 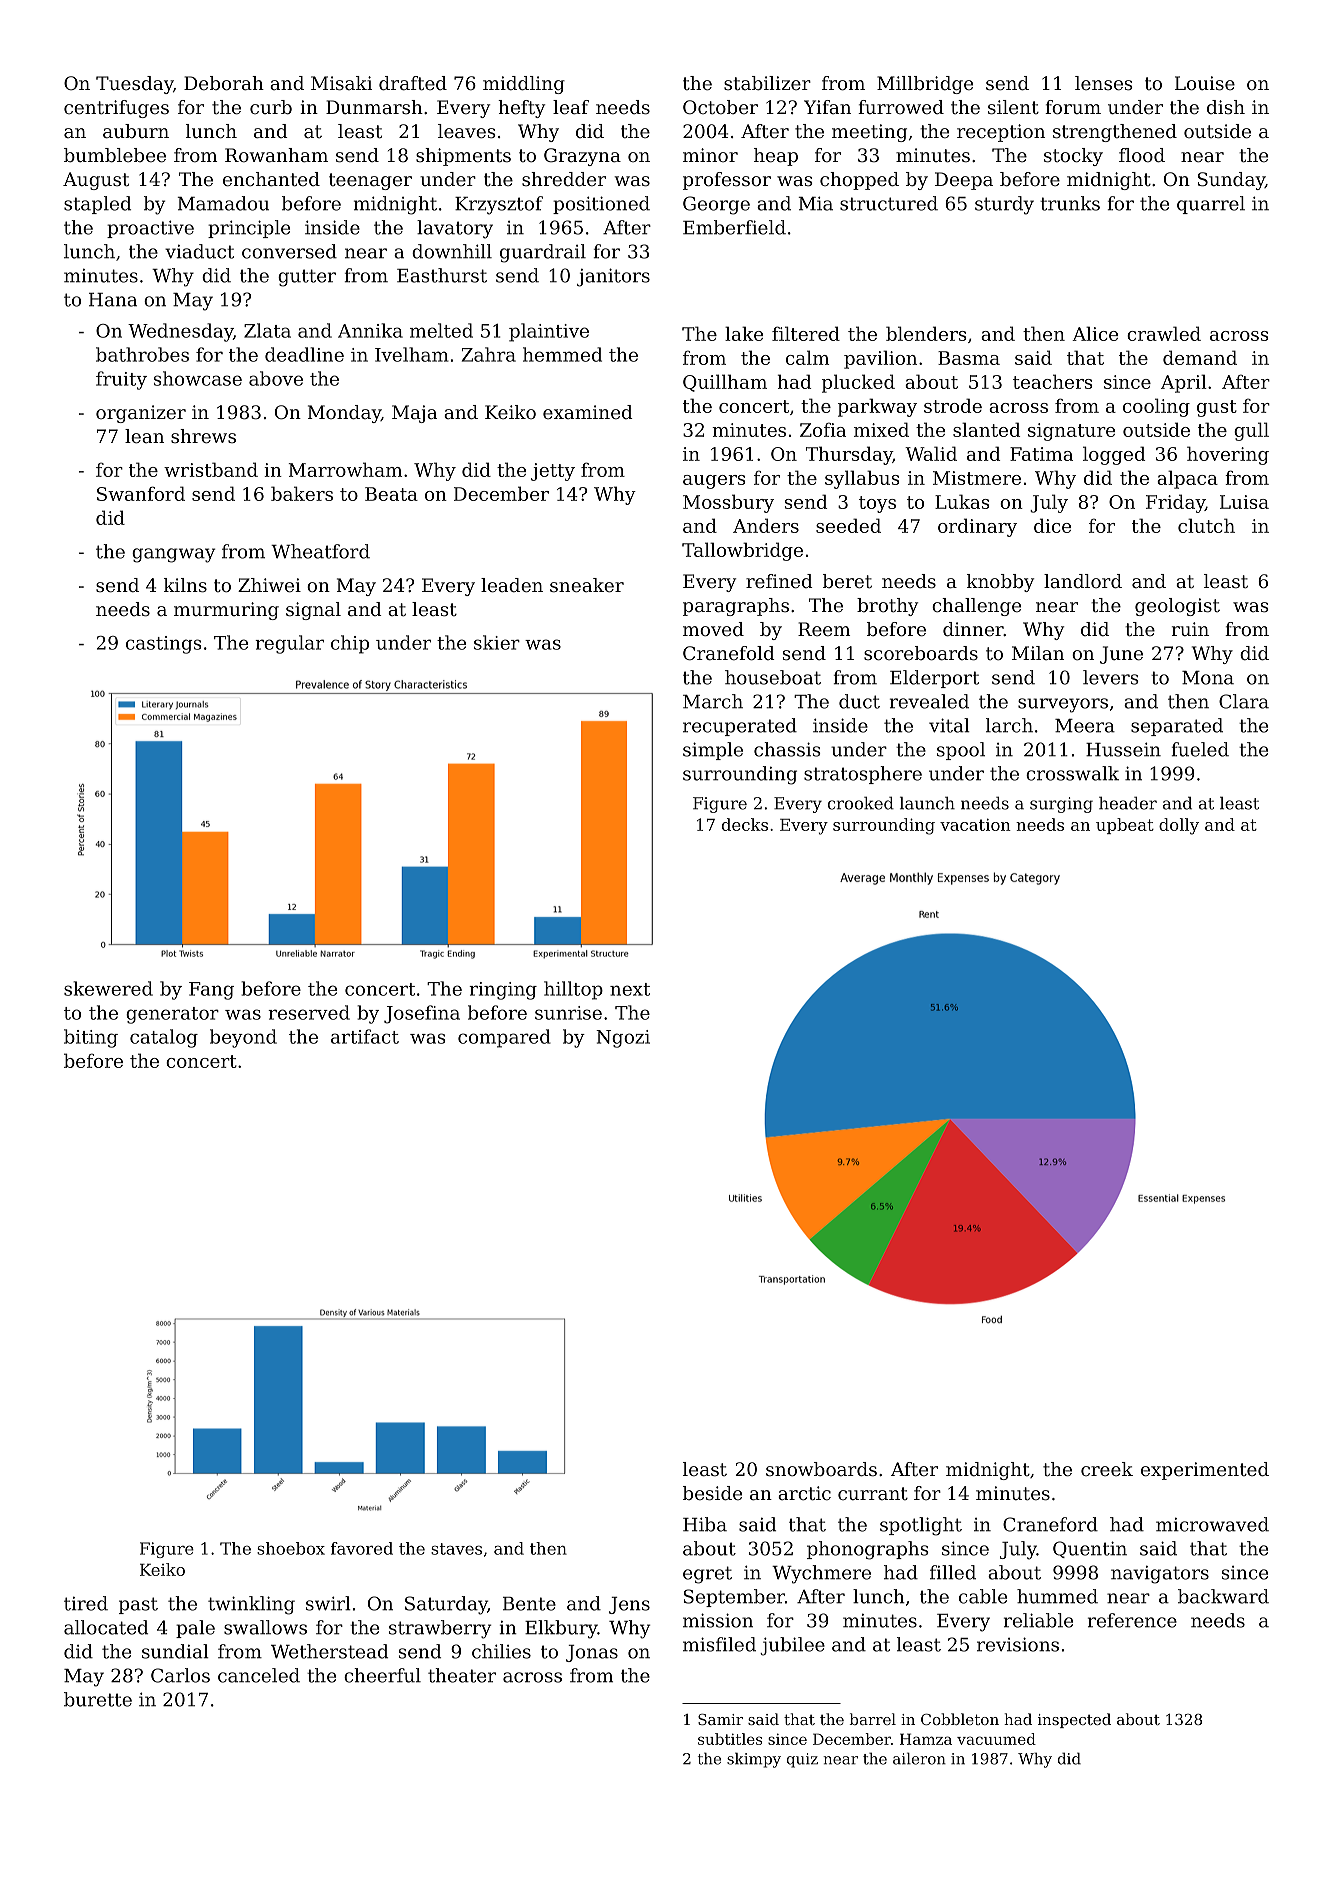 I want to click on skimpy, so click(x=754, y=1760).
